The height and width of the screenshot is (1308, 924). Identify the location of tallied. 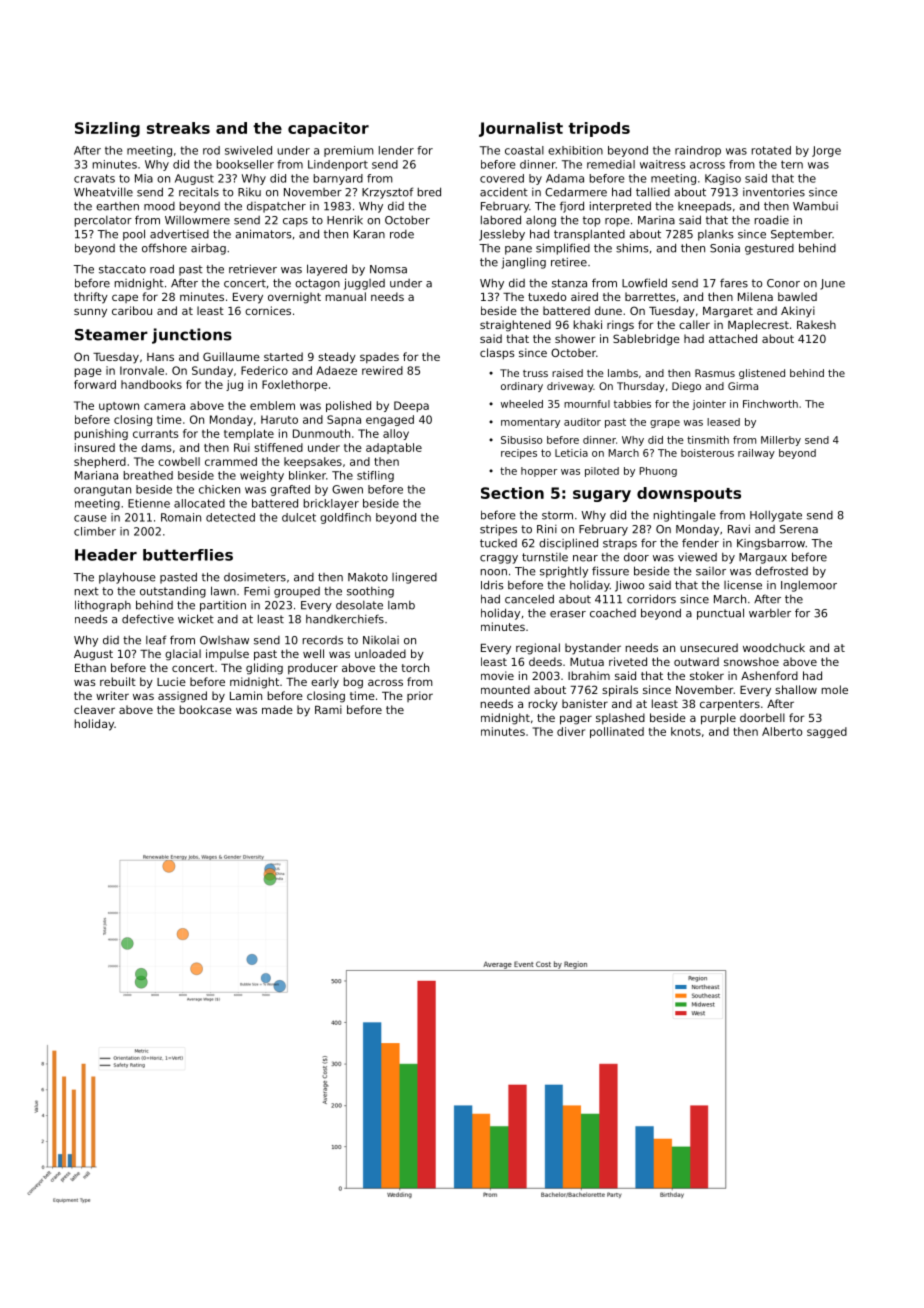
(653, 192).
